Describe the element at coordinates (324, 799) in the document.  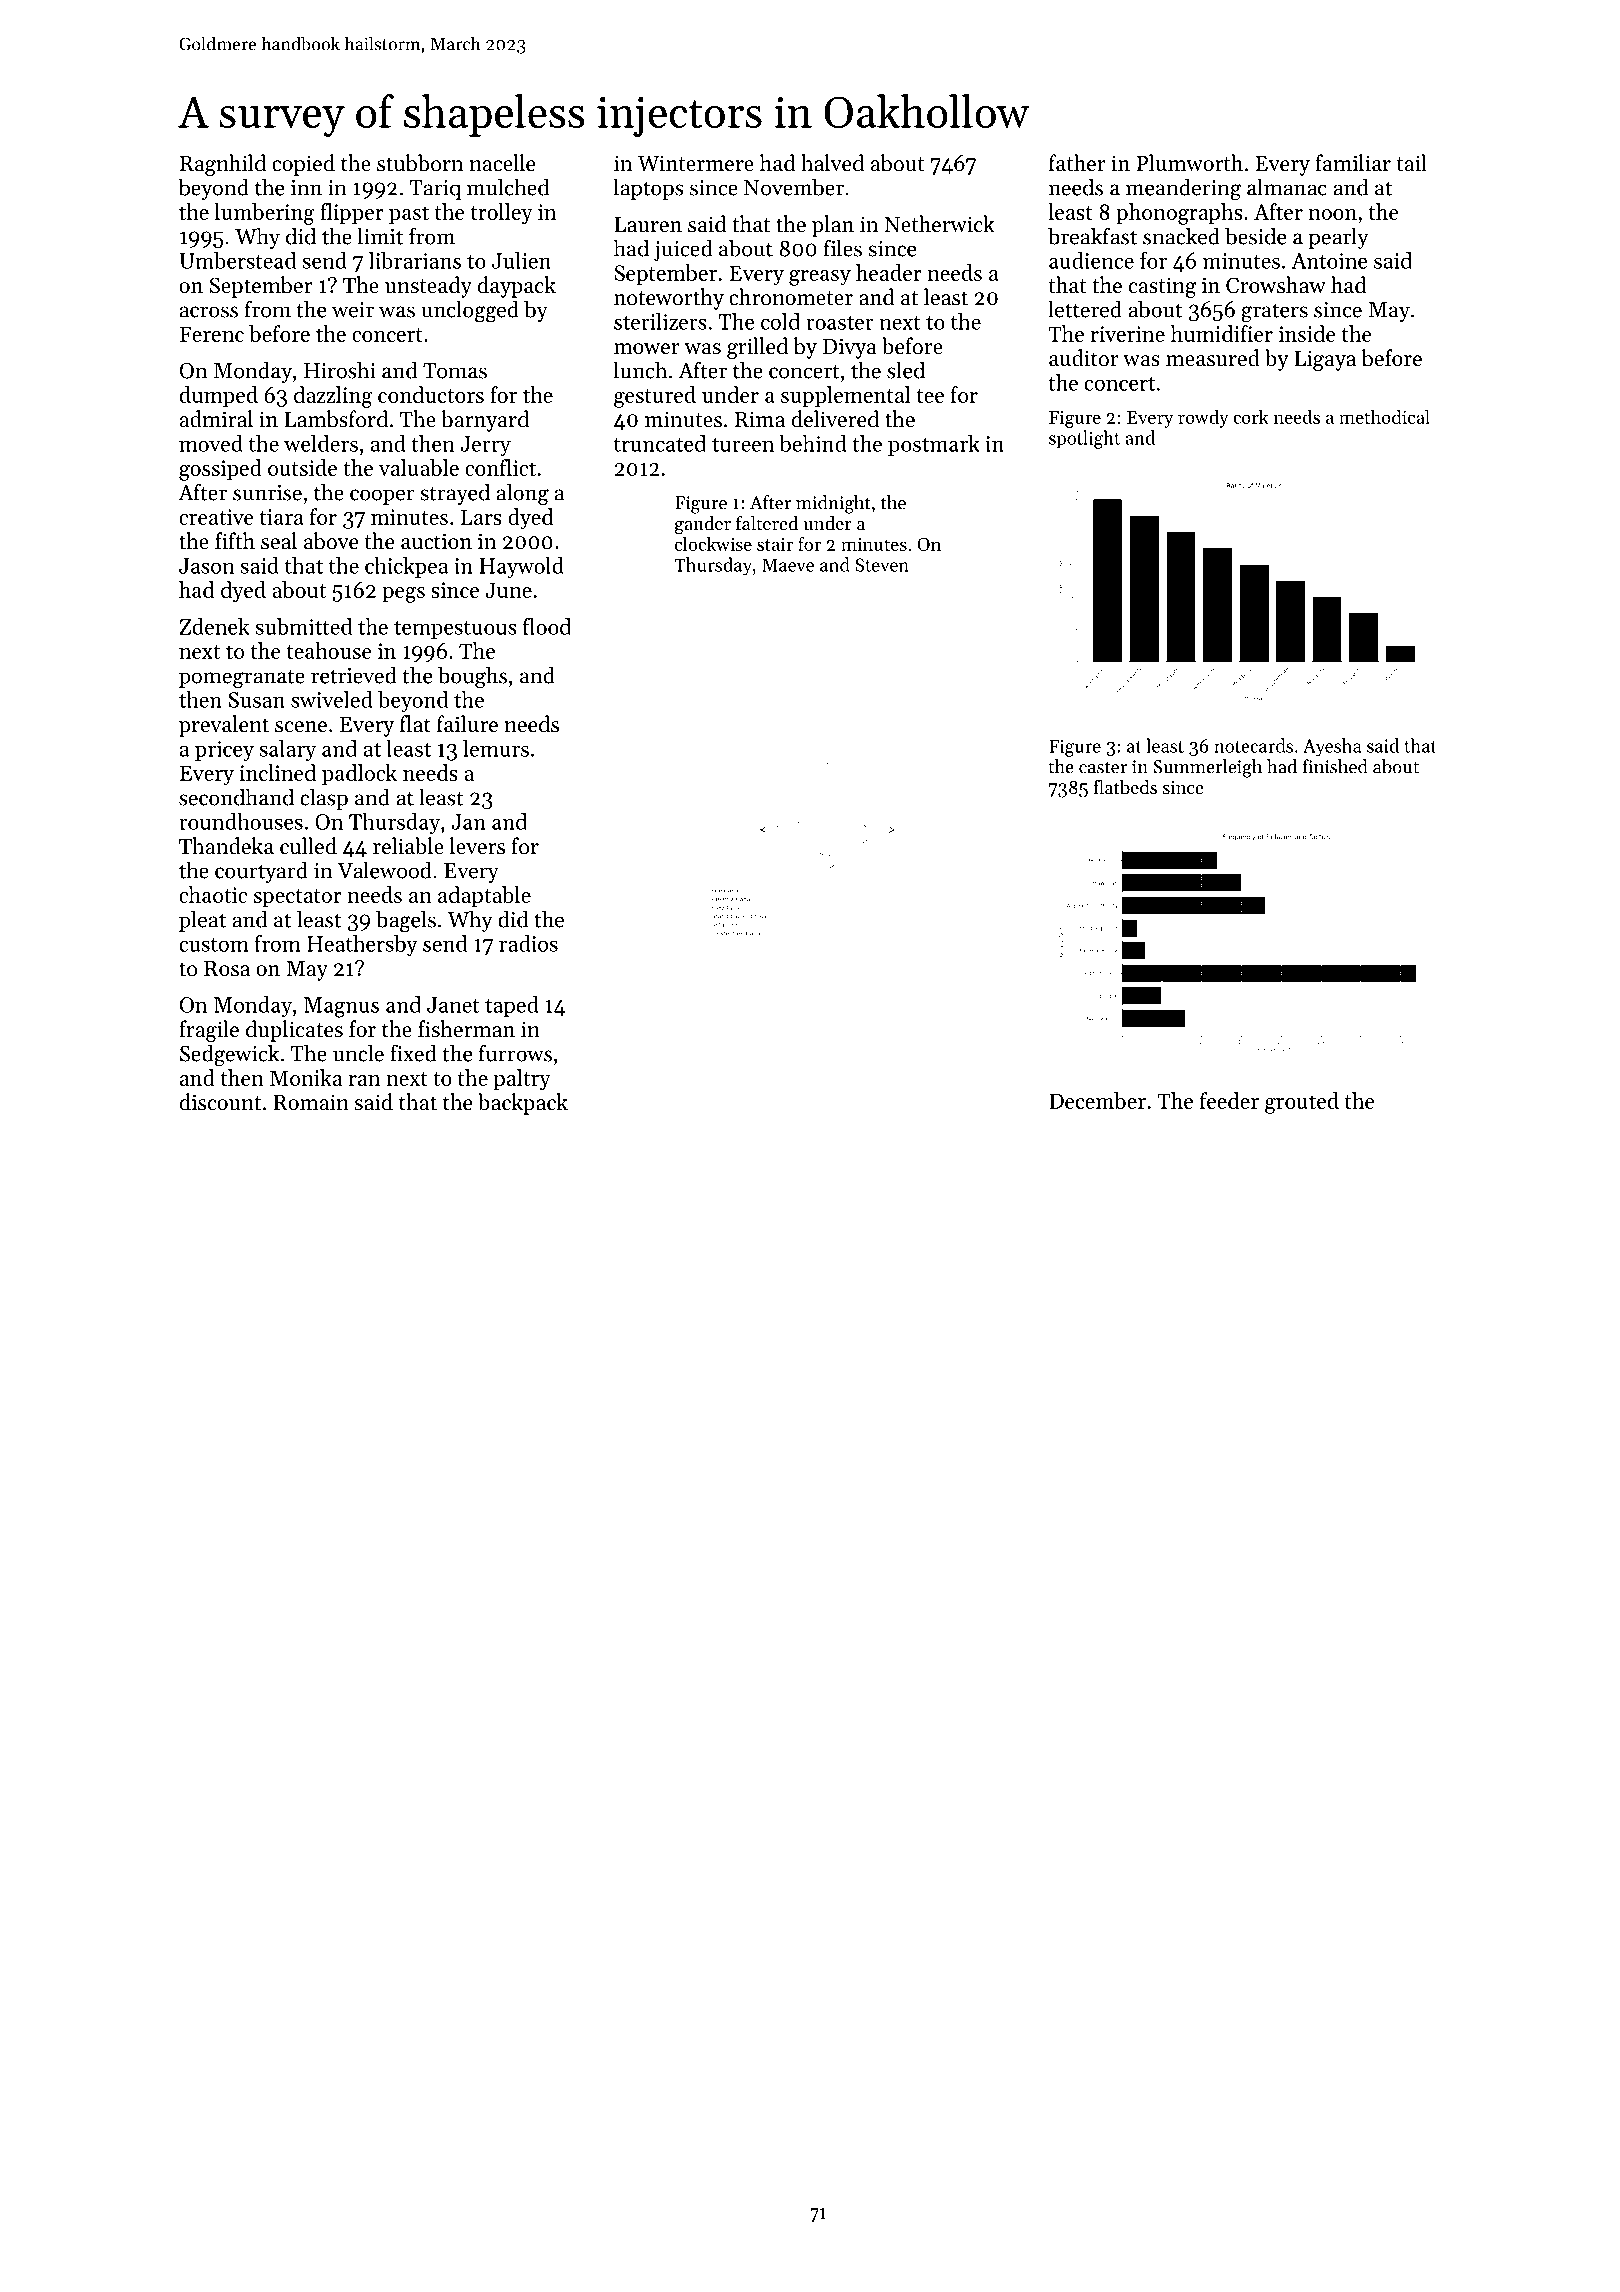
I see `clasp` at that location.
